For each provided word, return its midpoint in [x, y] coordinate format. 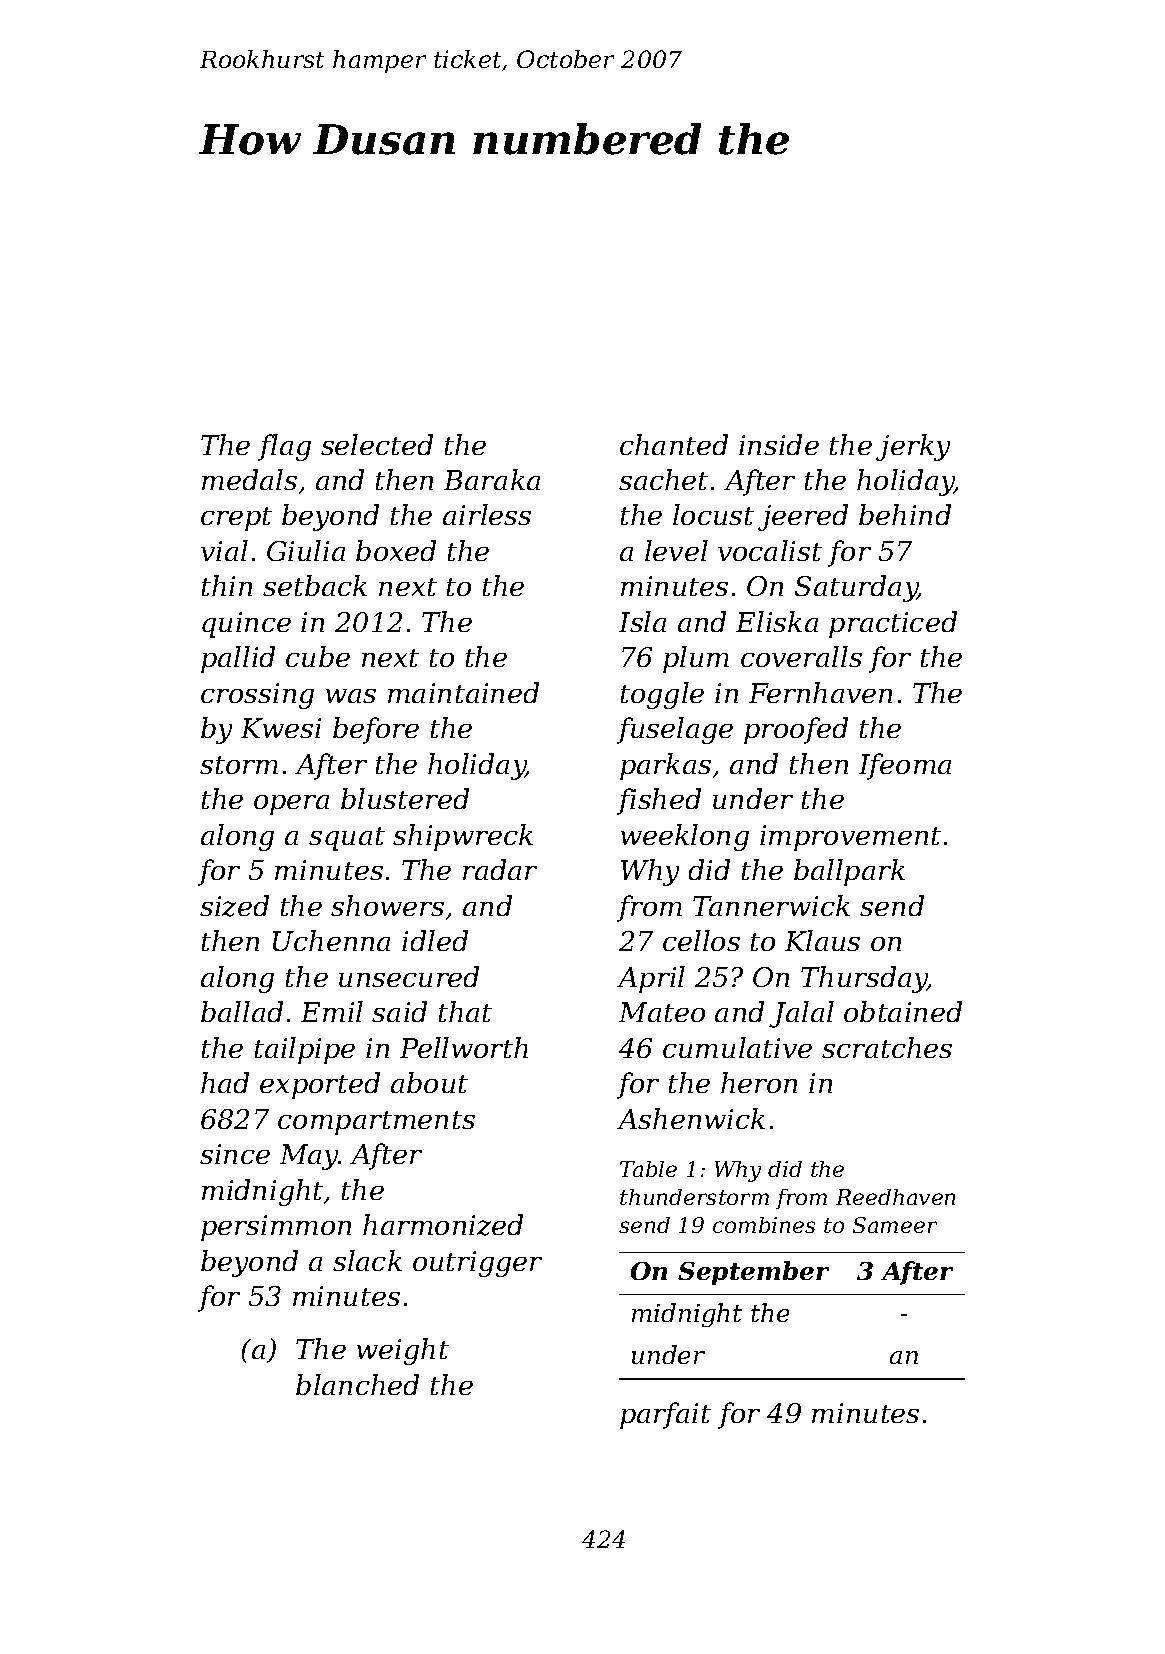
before [376, 730]
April [651, 979]
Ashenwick [691, 1118]
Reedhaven [895, 1197]
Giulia [306, 550]
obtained [903, 1011]
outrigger [477, 1264]
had [225, 1082]
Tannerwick [771, 905]
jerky [913, 447]
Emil [332, 1011]
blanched [357, 1384]
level [676, 550]
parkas [665, 766]
